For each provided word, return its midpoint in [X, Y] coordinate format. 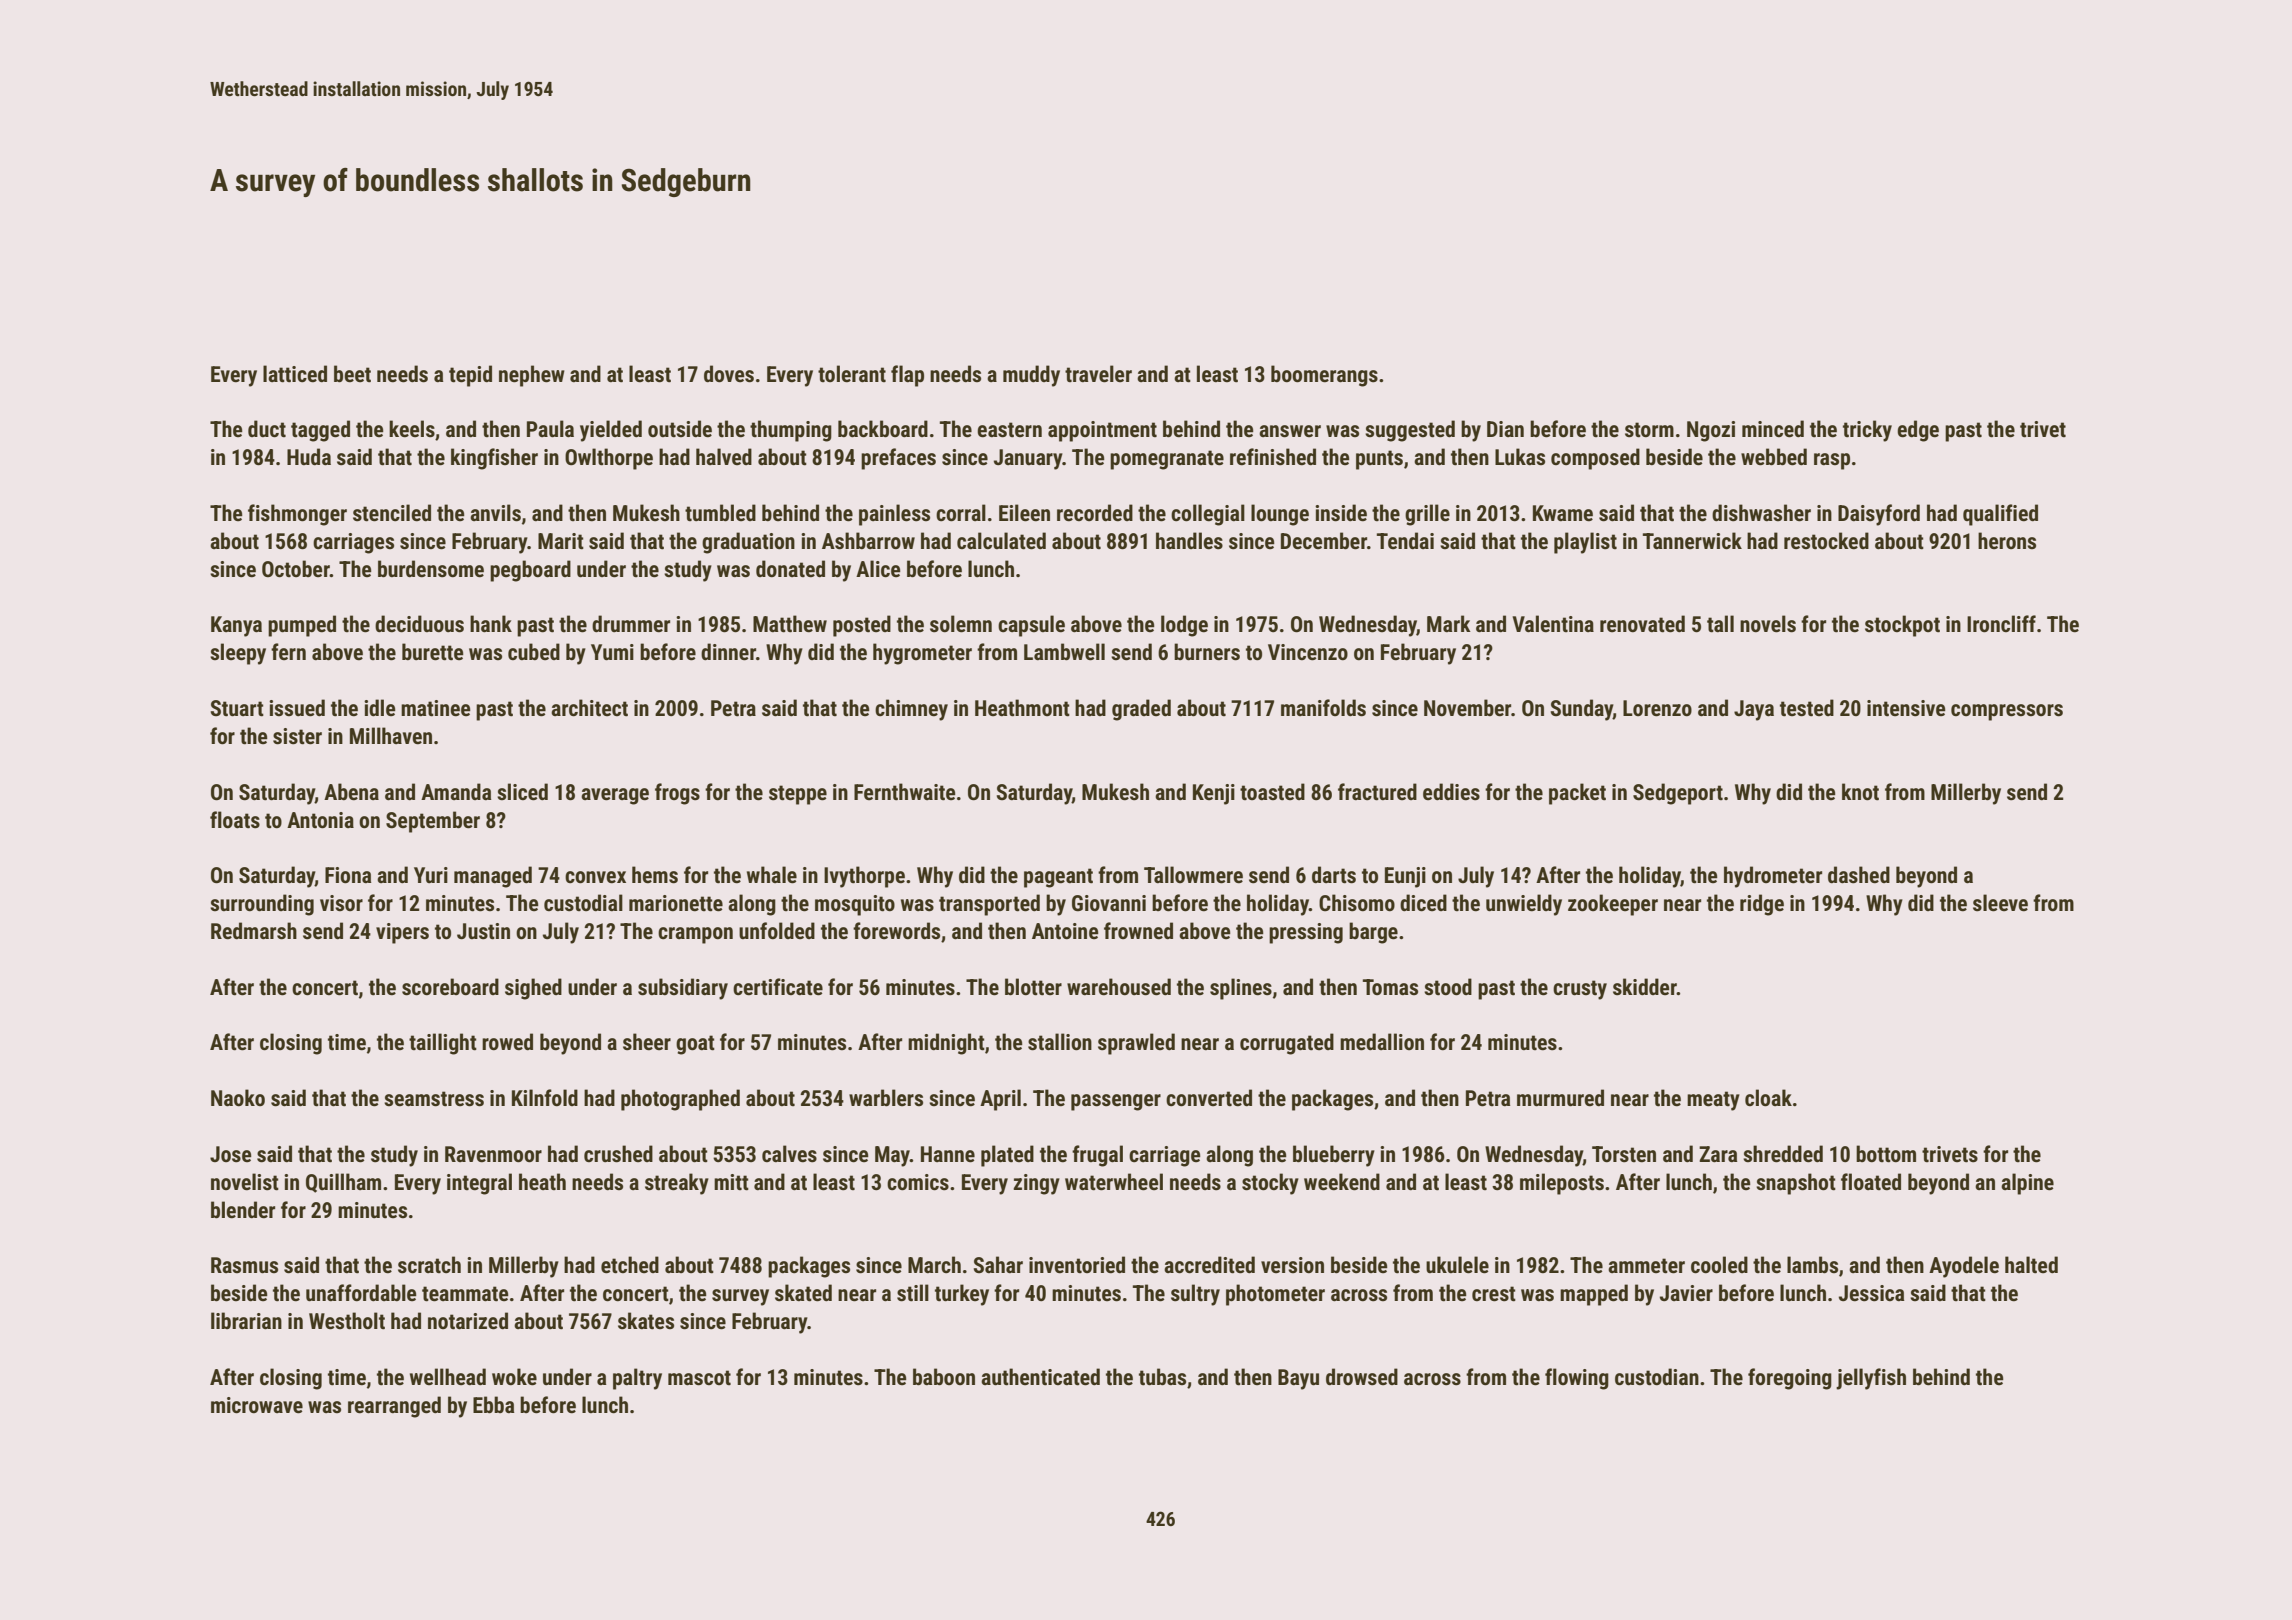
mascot [699, 1378]
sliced [522, 792]
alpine [2027, 1184]
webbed [1774, 457]
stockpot [1902, 626]
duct [267, 429]
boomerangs [1324, 376]
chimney [911, 710]
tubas [1162, 1377]
